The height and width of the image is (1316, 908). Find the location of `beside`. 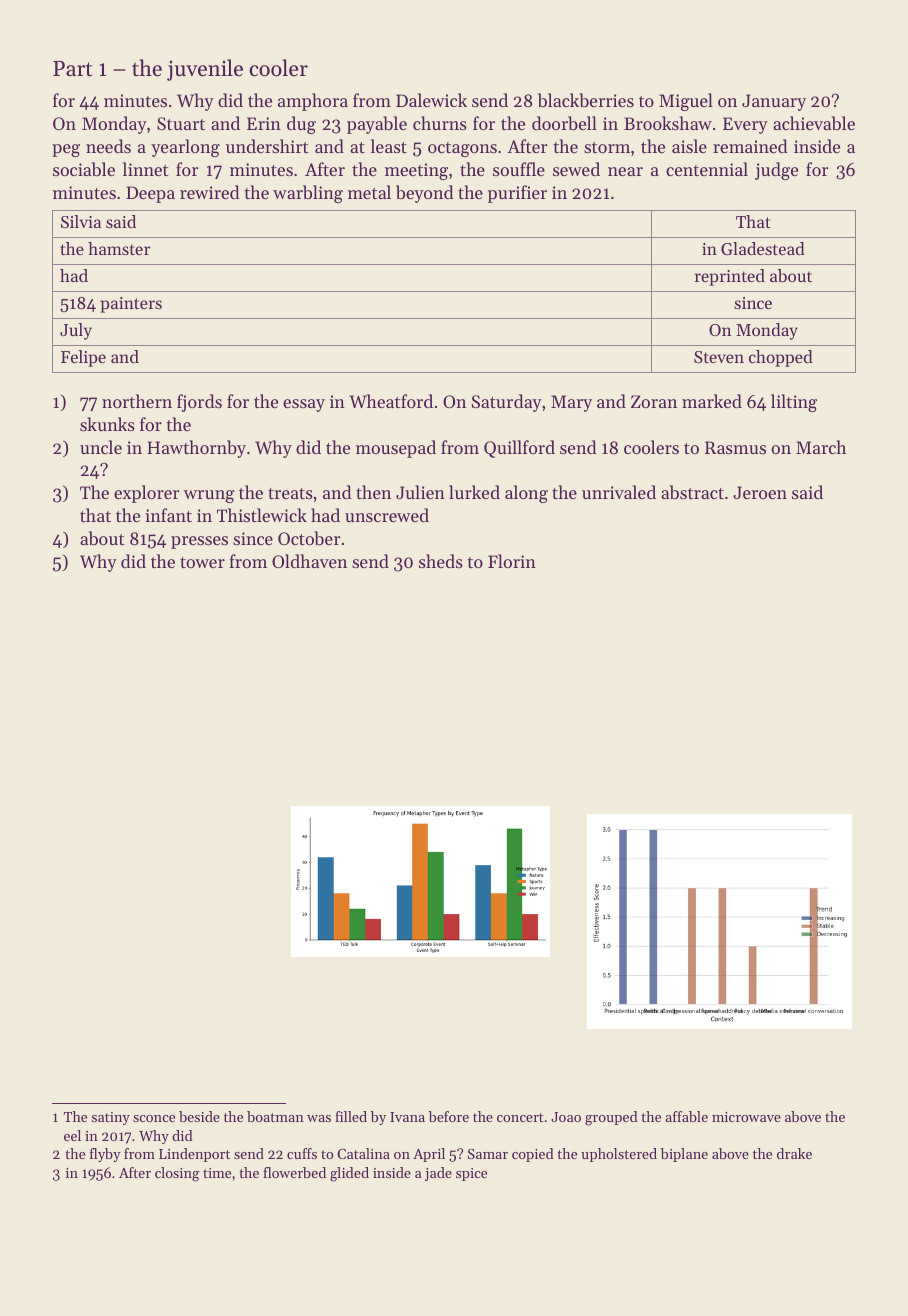

beside is located at coordinates (199, 1116).
